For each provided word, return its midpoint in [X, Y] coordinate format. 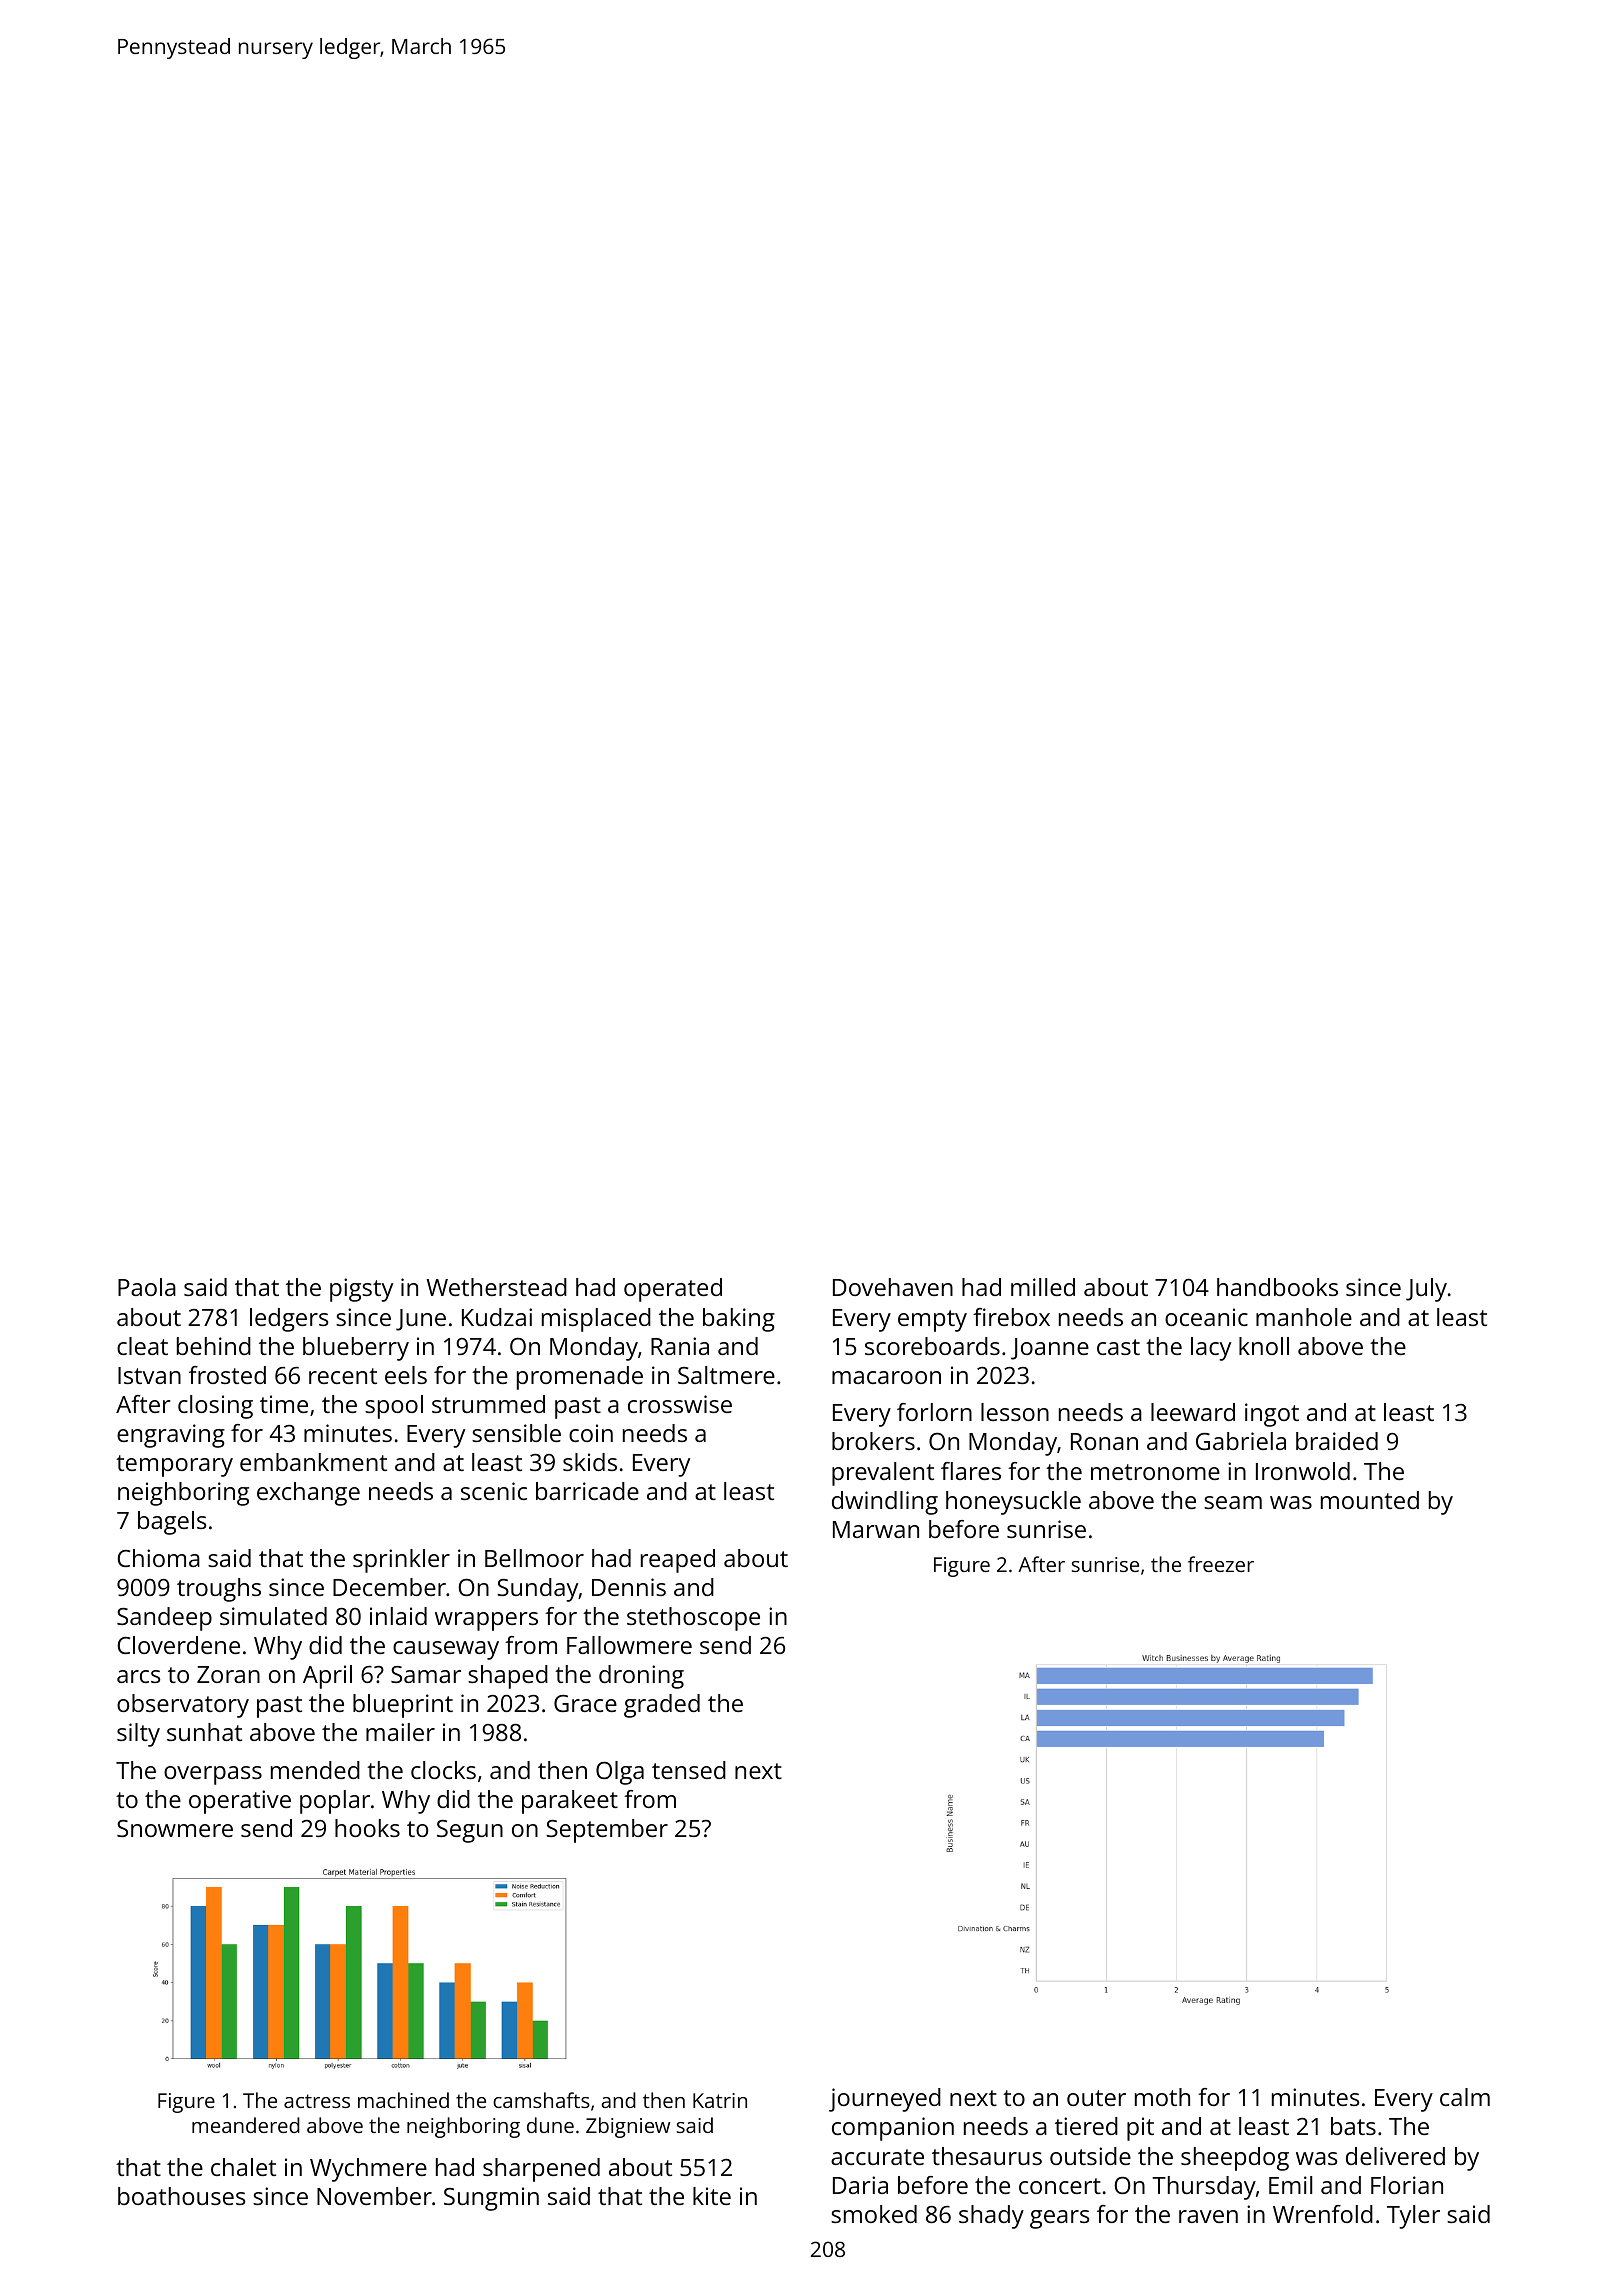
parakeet [570, 1802]
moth [1162, 2097]
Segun [470, 1831]
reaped [678, 1561]
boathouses [182, 2196]
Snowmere [175, 1828]
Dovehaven [893, 1287]
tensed [689, 1770]
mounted [1370, 1500]
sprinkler [401, 1561]
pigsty [361, 1290]
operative [240, 1802]
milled [1043, 1287]
